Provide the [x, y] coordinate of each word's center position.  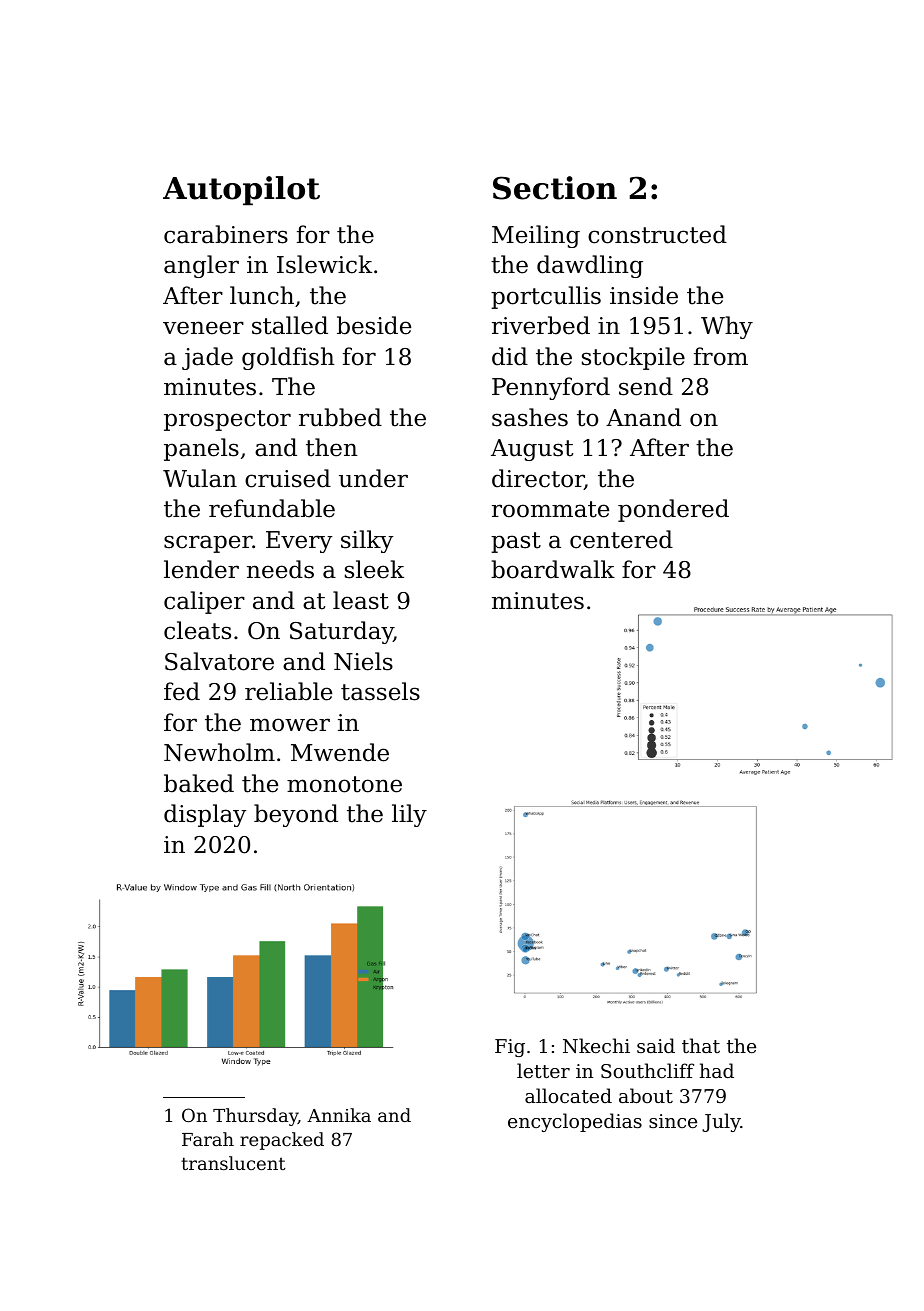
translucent [233, 1163]
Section [555, 188]
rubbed [340, 417]
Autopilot [241, 191]
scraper [208, 544]
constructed [657, 234]
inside [644, 295]
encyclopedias [575, 1122]
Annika [339, 1115]
